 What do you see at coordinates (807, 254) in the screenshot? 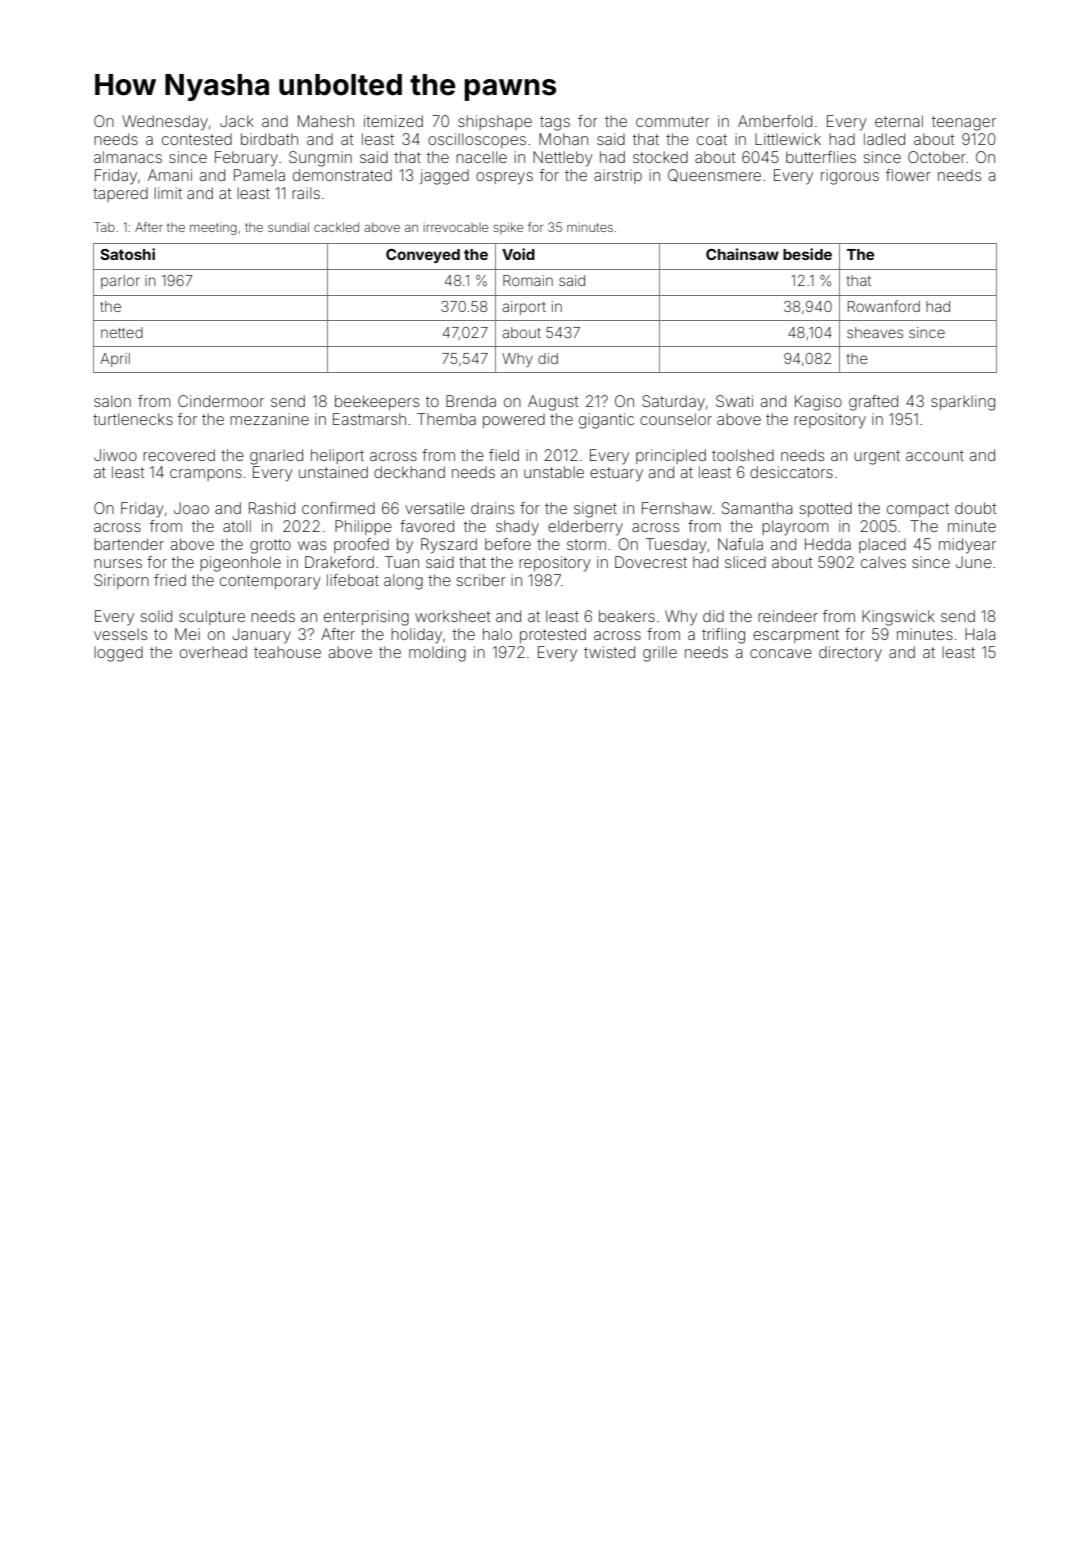
I see `beside` at bounding box center [807, 254].
